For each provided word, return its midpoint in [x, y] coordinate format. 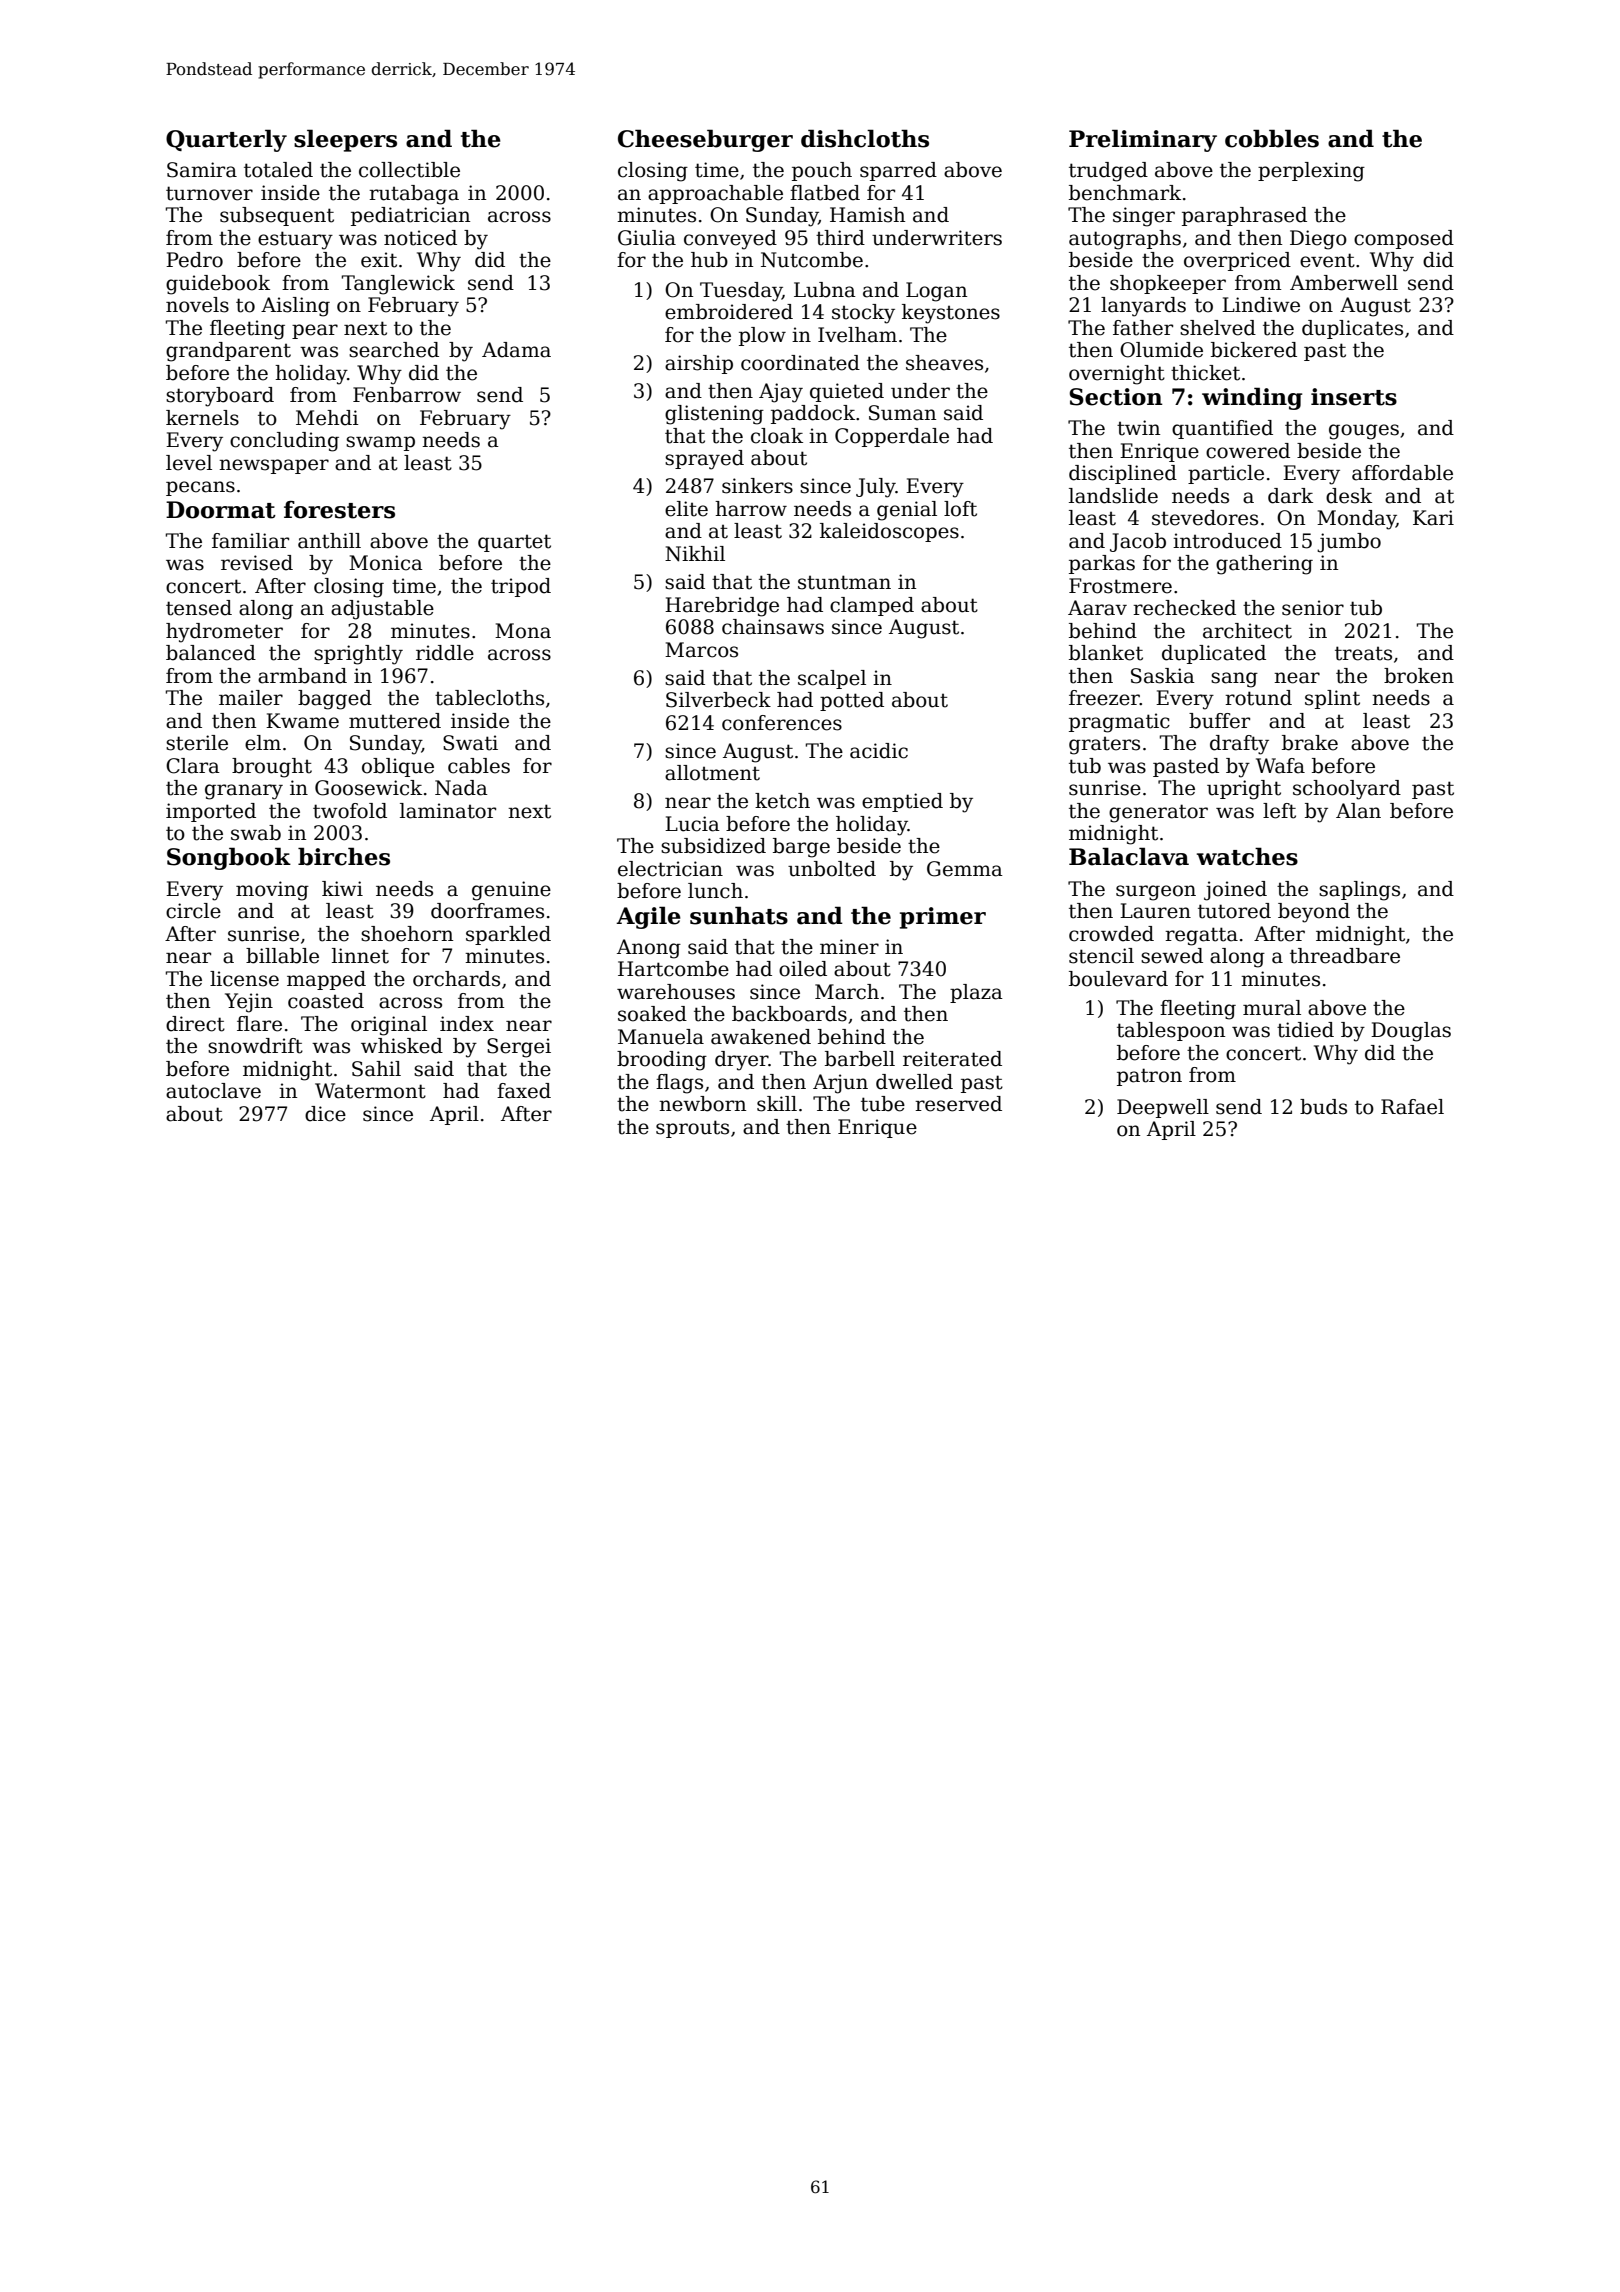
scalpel [832, 679]
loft [960, 509]
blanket [1106, 653]
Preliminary [1143, 140]
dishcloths [865, 138]
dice [325, 1114]
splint [1332, 699]
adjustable [382, 610]
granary [244, 792]
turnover [209, 193]
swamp [380, 443]
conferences [782, 723]
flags [679, 1084]
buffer [1219, 721]
